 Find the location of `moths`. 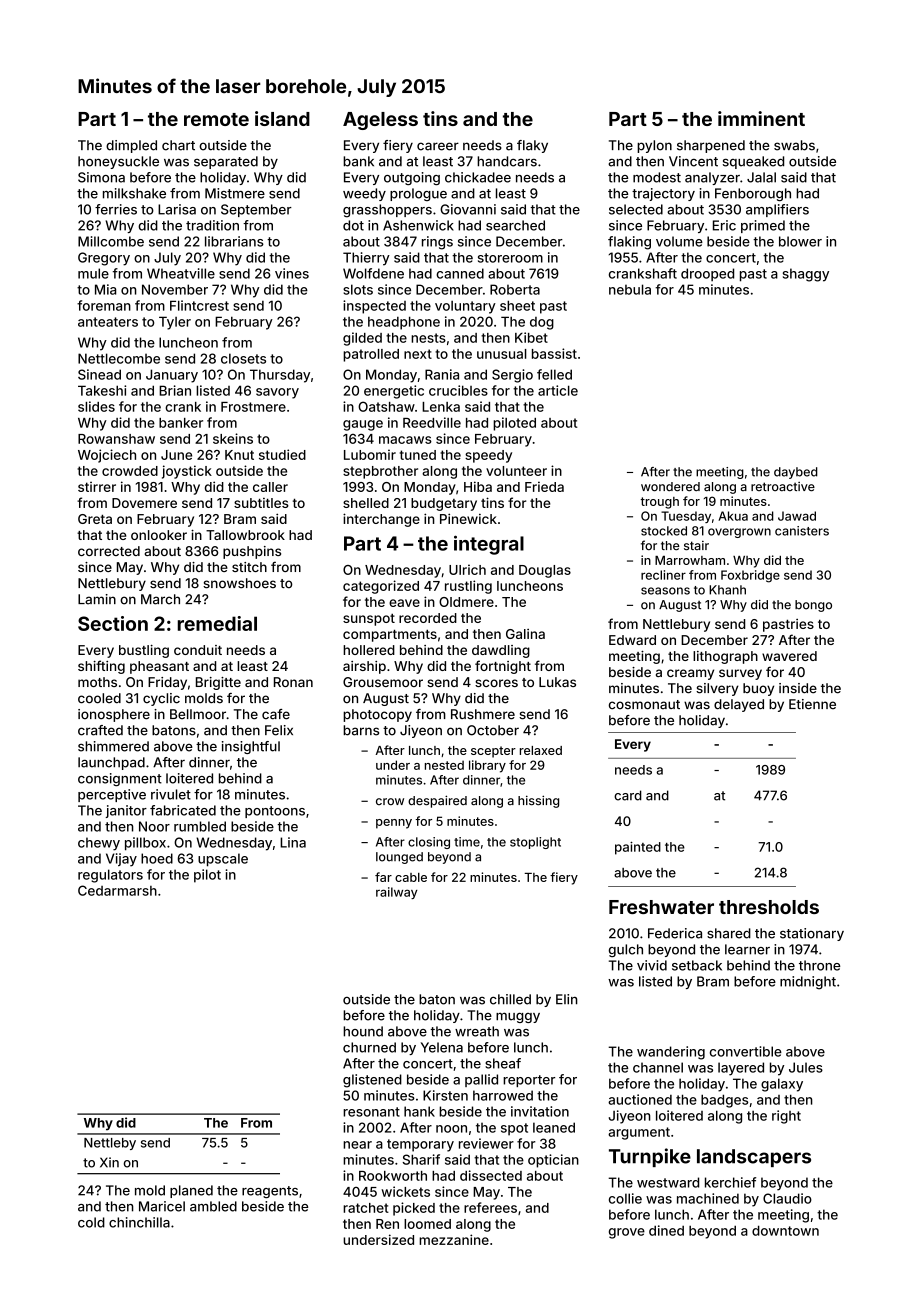

moths is located at coordinates (97, 682).
